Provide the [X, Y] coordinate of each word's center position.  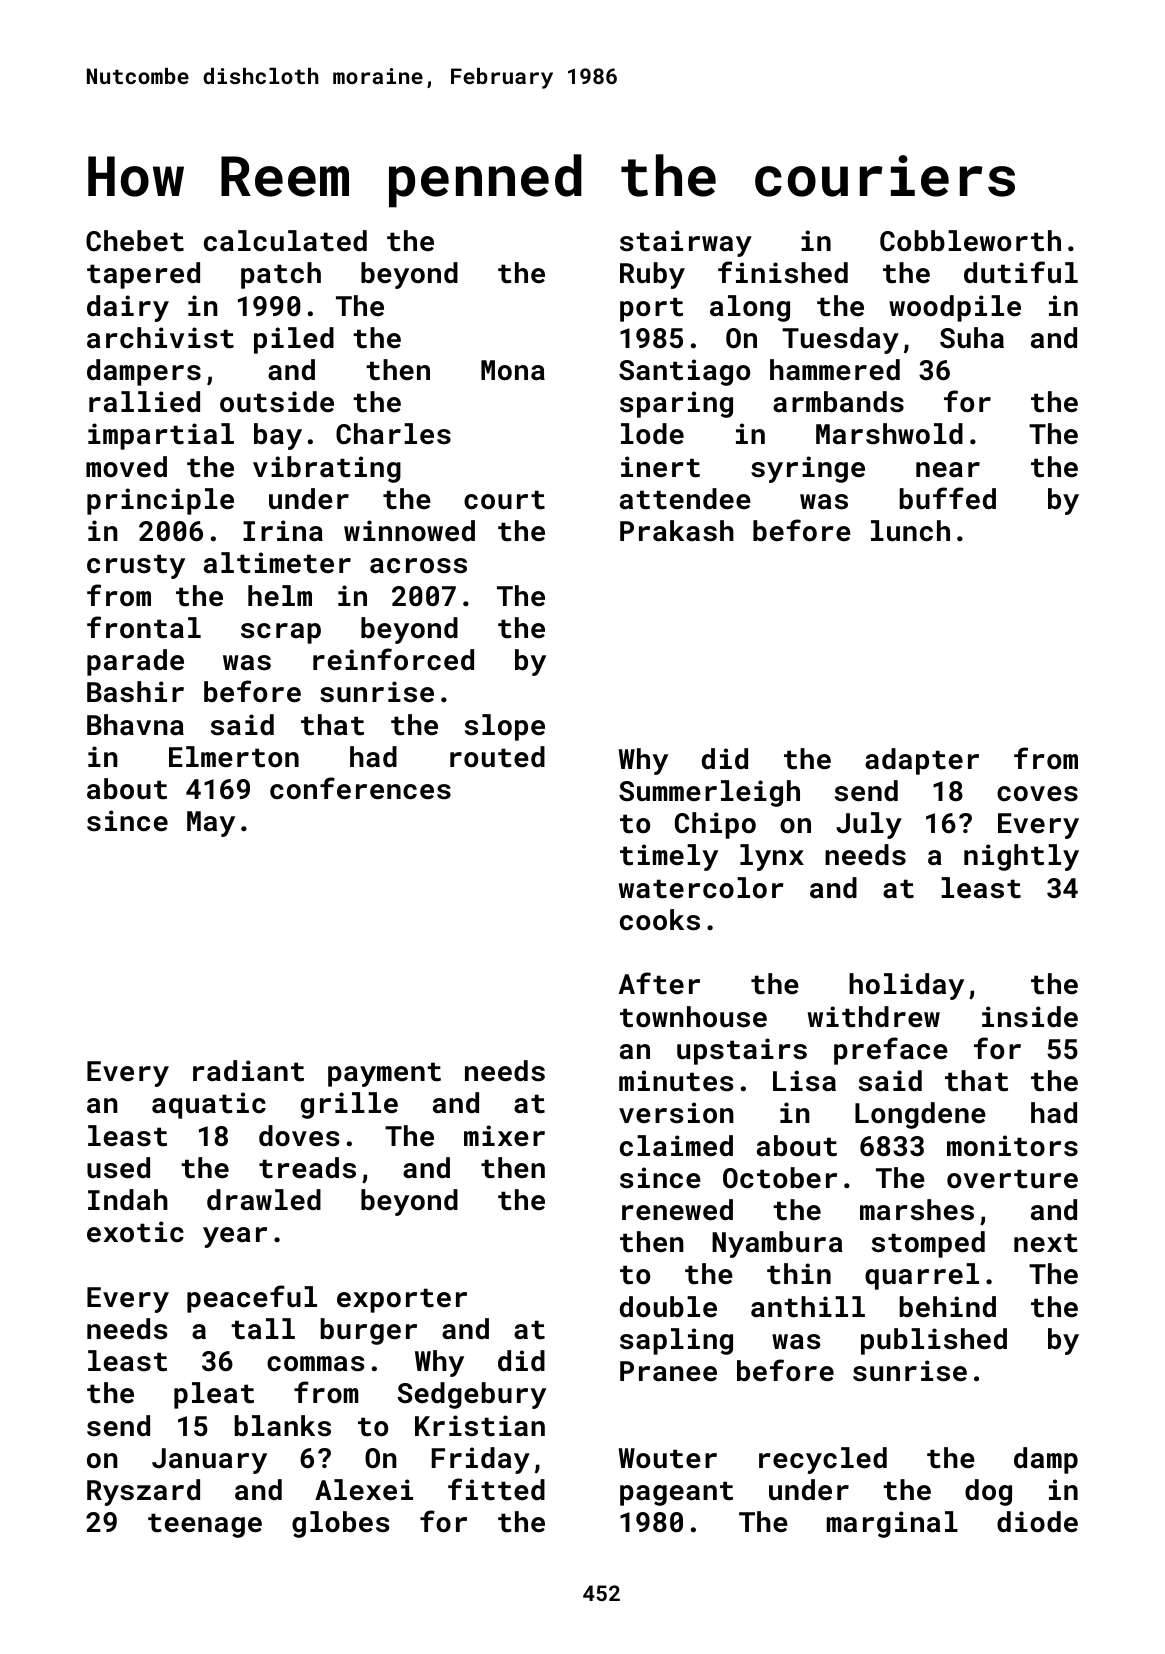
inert [660, 467]
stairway [686, 243]
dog [988, 1492]
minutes [676, 1081]
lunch [910, 531]
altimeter [277, 563]
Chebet [135, 241]
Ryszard [143, 1492]
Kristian [480, 1426]
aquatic [209, 1105]
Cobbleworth [970, 241]
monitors [1012, 1146]
